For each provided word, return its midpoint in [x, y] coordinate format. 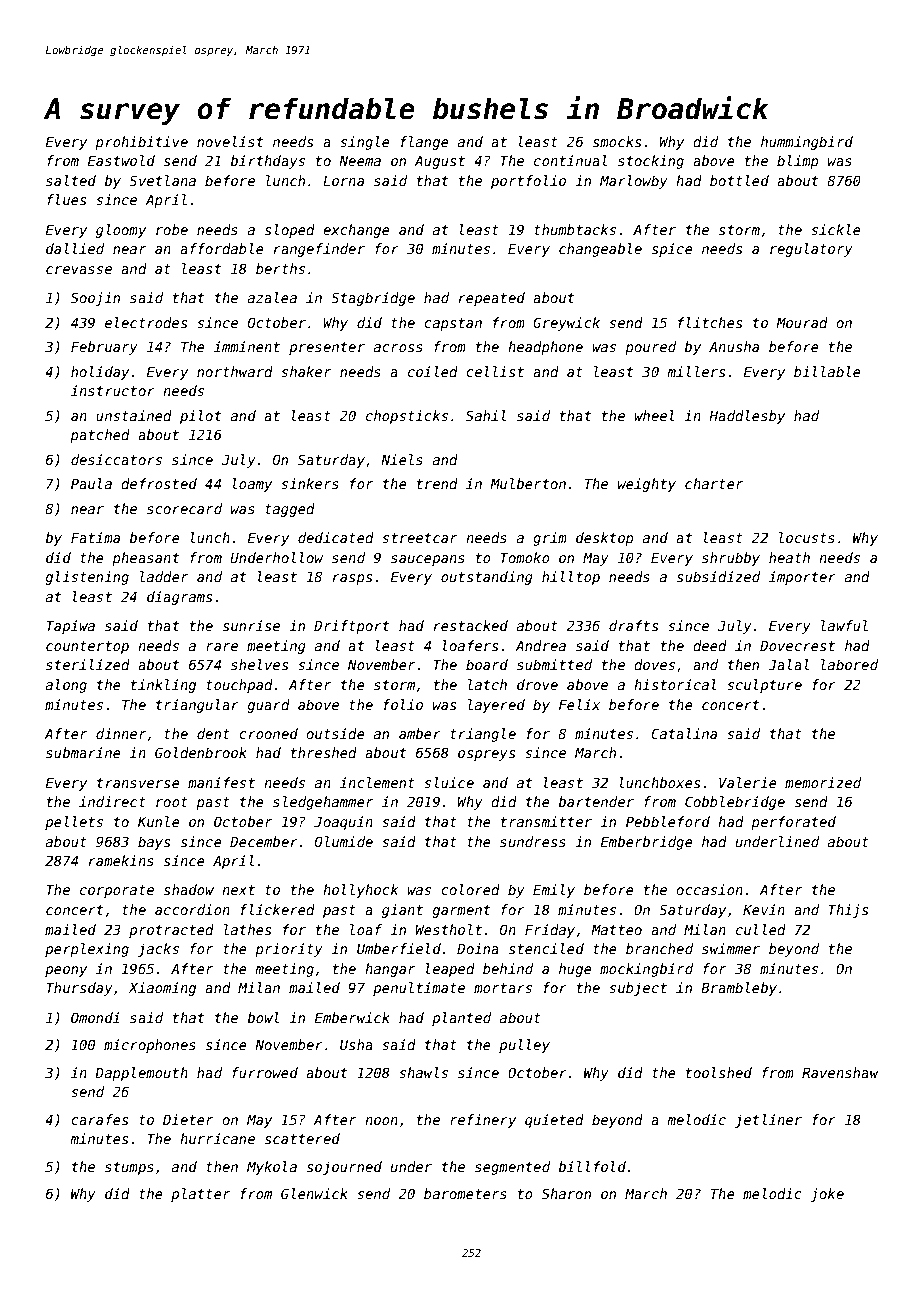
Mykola [272, 1168]
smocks [617, 141]
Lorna [343, 181]
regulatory [811, 250]
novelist [230, 141]
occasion [709, 889]
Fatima [95, 537]
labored [849, 664]
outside [335, 733]
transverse [138, 783]
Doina [478, 948]
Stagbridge [373, 299]
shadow [189, 889]
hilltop [571, 578]
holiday [100, 373]
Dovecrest [797, 645]
